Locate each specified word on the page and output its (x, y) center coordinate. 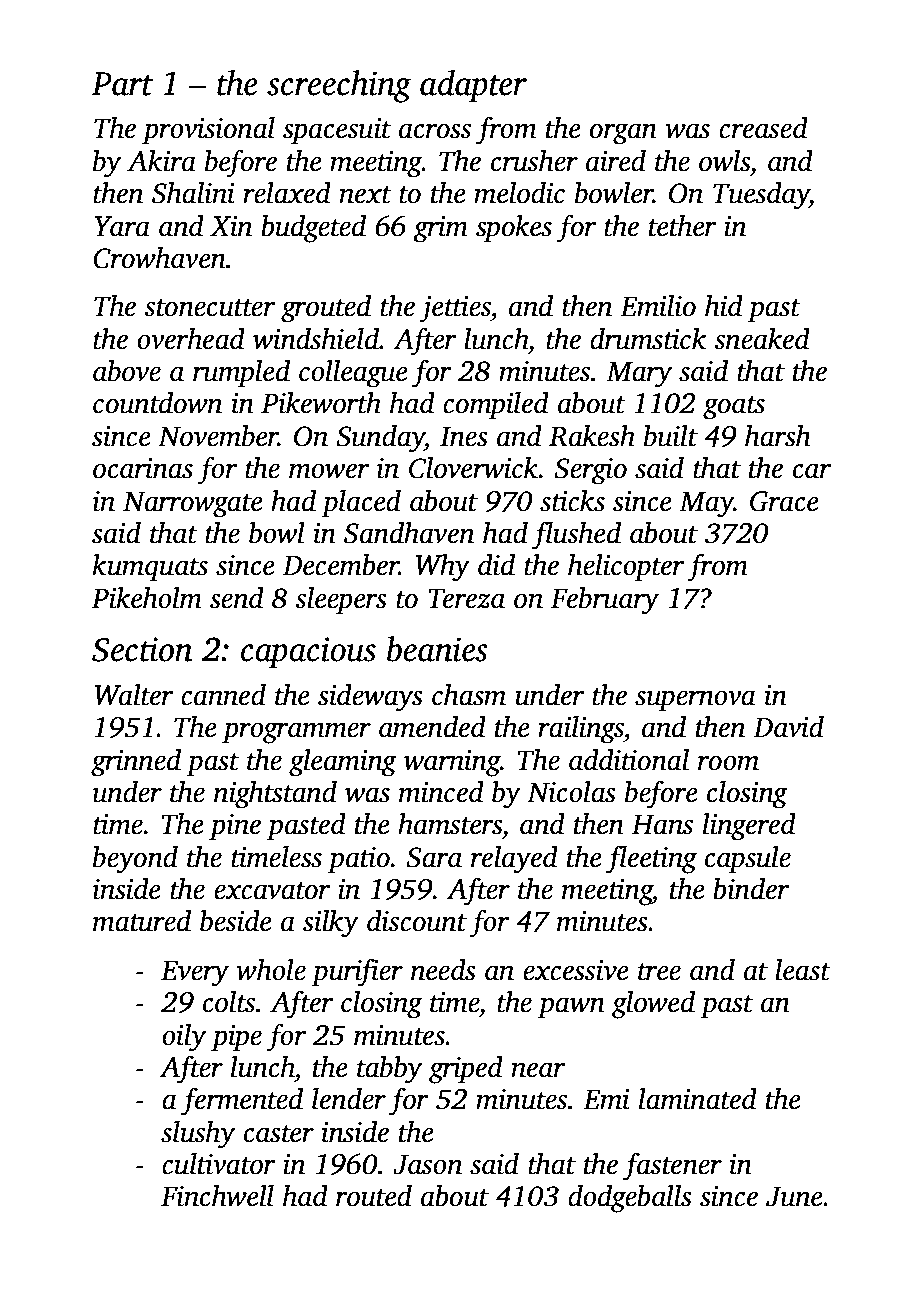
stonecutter (209, 308)
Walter (134, 694)
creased (763, 127)
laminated (698, 1098)
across (435, 131)
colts (229, 1002)
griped (466, 1069)
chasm (469, 694)
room (728, 763)
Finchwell (217, 1195)
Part (122, 84)
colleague (353, 373)
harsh (778, 435)
